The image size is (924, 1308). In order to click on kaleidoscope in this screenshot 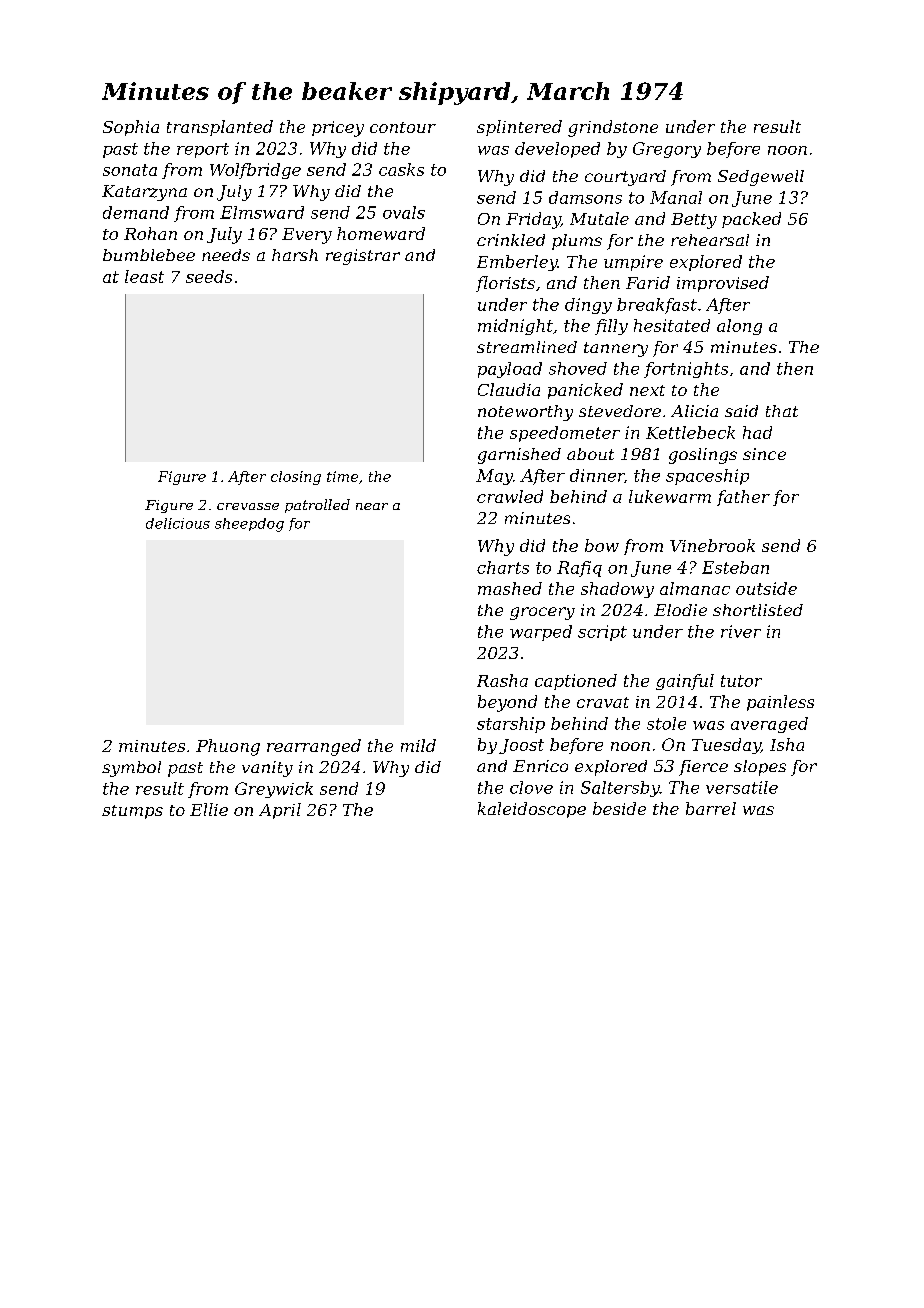, I will do `click(532, 810)`.
